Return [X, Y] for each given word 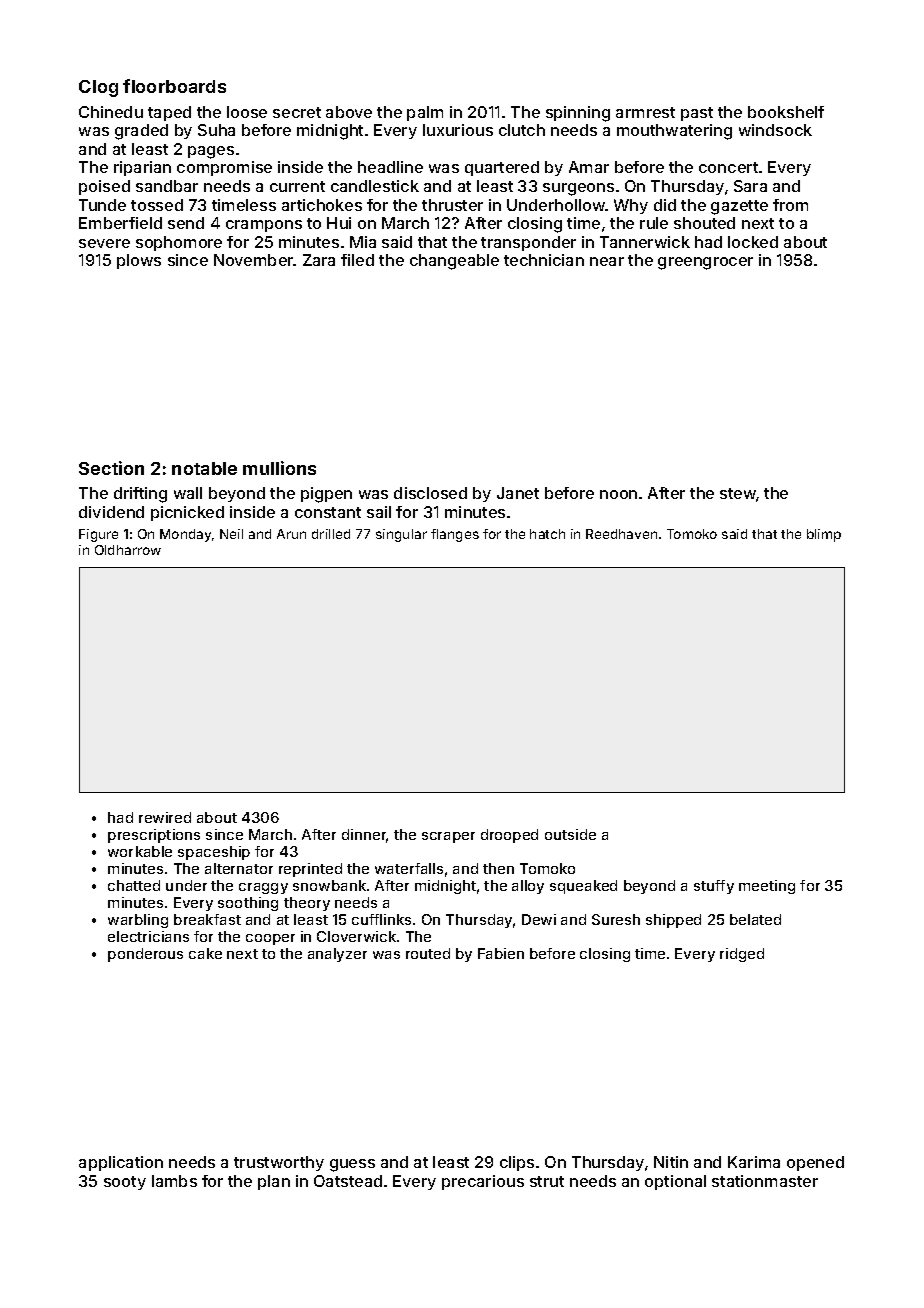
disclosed [430, 493]
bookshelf [786, 112]
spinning [578, 114]
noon [618, 494]
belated [755, 919]
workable [140, 851]
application [121, 1163]
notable [204, 468]
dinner [364, 836]
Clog [98, 88]
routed [428, 953]
